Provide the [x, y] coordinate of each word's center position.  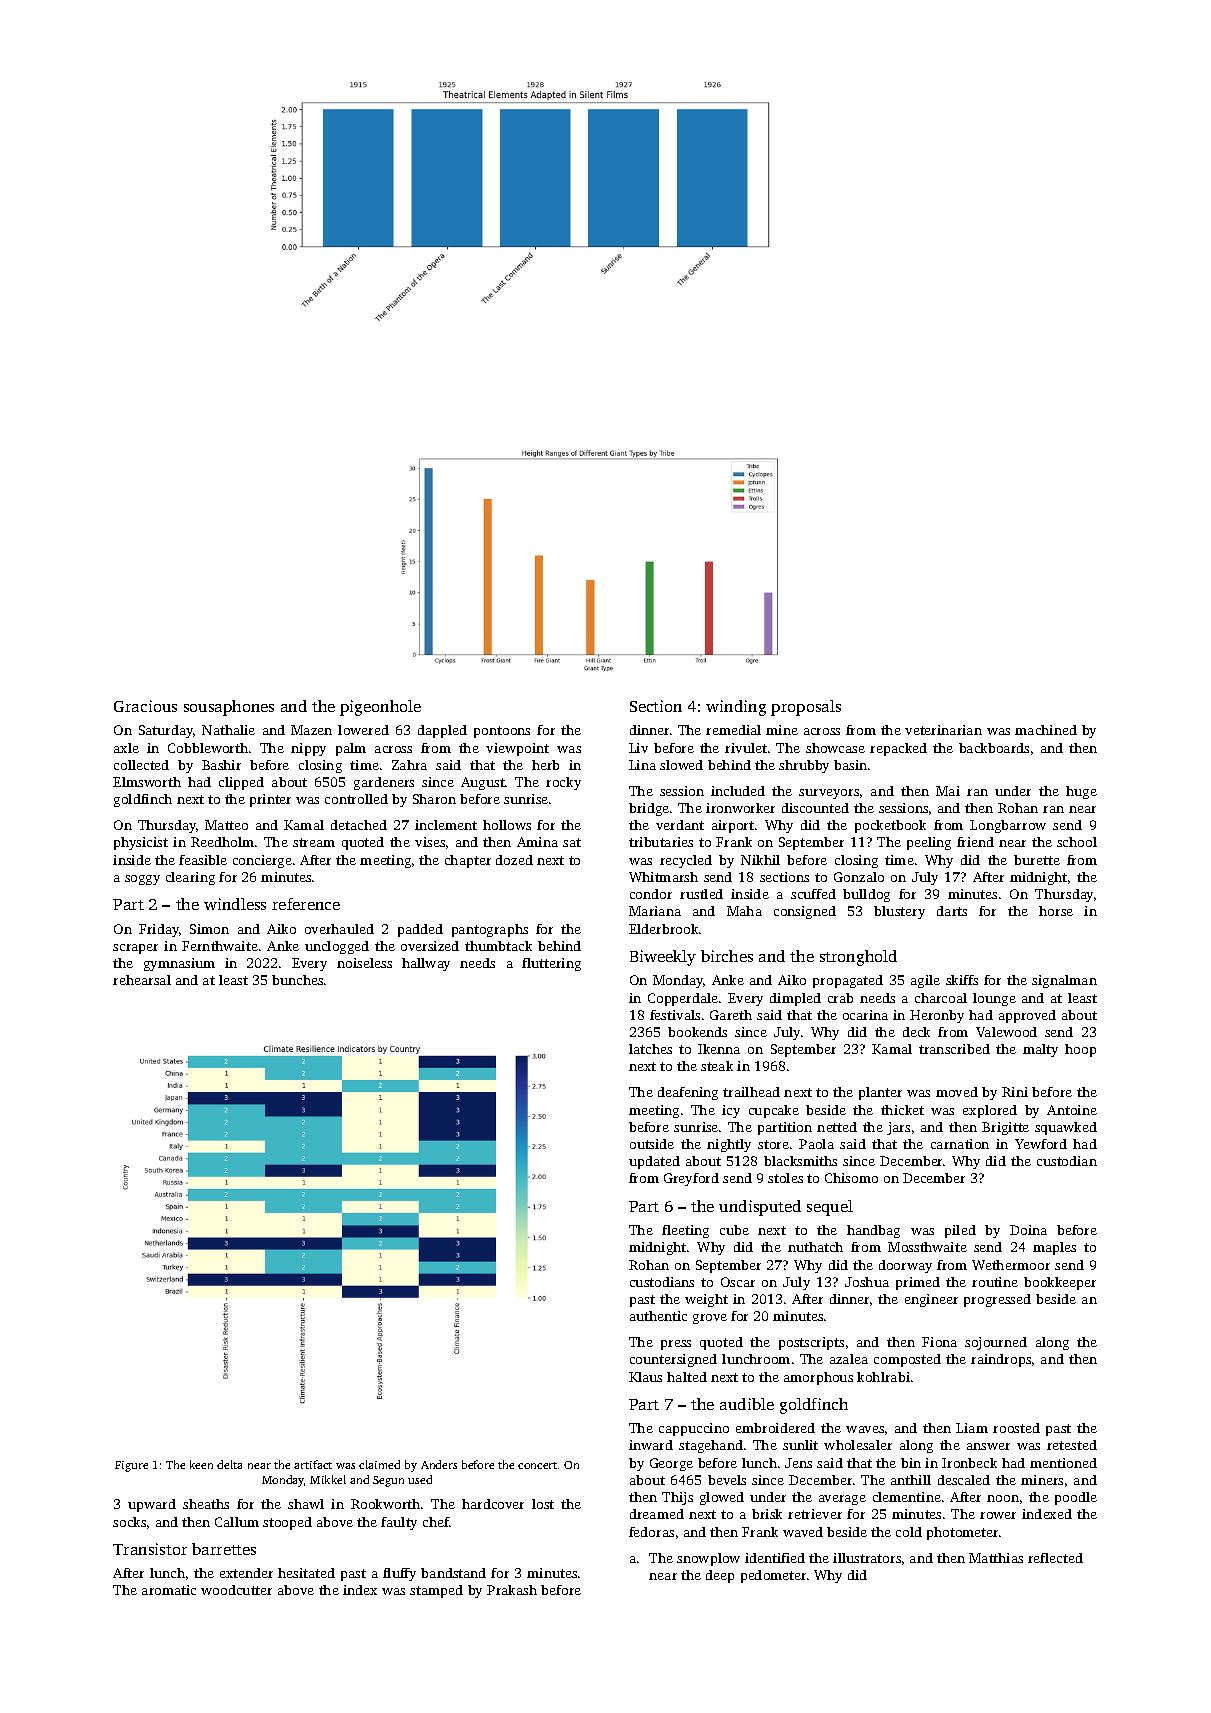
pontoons [502, 732]
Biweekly [663, 958]
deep [720, 1576]
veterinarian [943, 730]
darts [952, 911]
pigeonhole [380, 708]
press [676, 1345]
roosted [1016, 1428]
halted [687, 1377]
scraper [135, 949]
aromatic [169, 1590]
